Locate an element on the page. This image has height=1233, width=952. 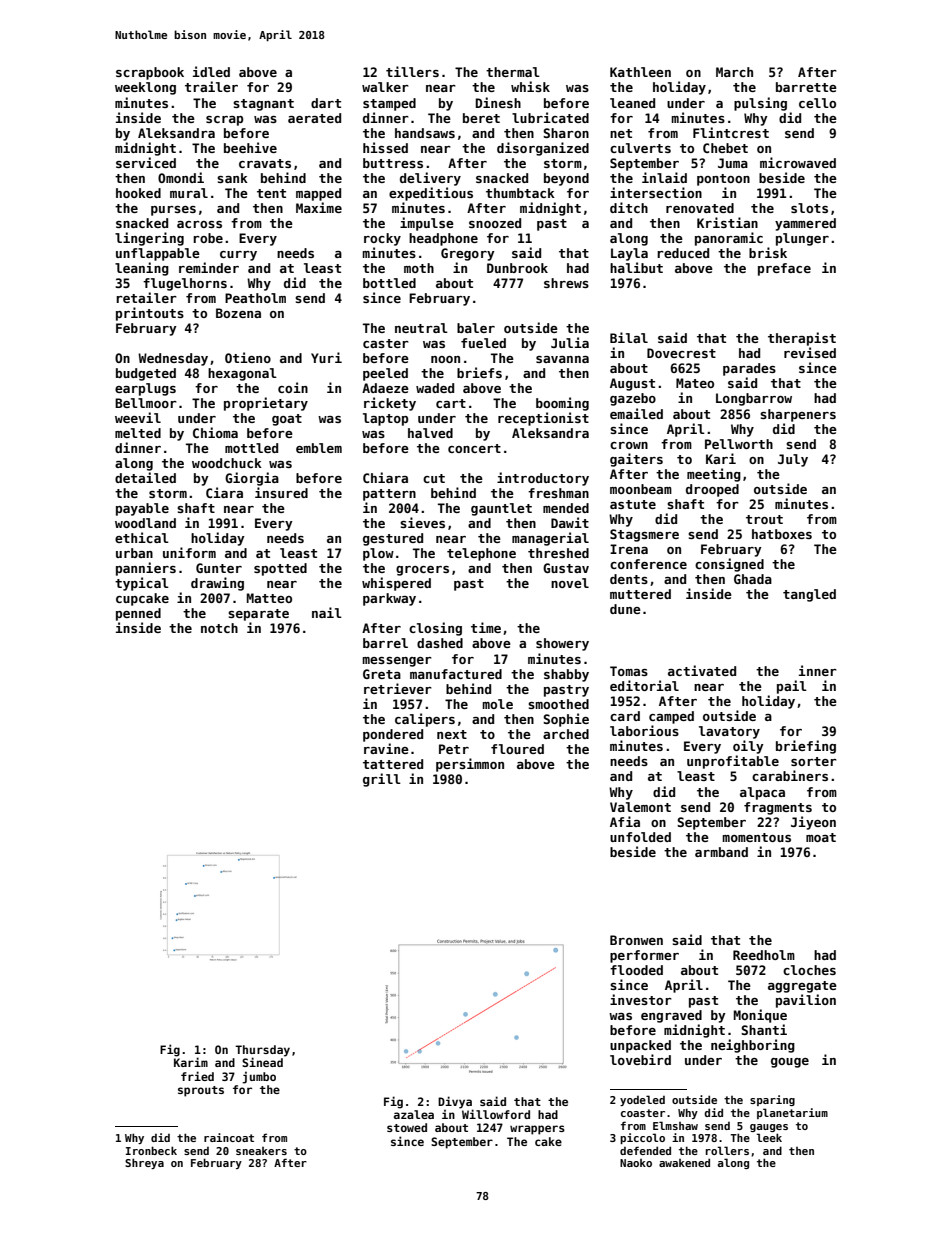
stowed is located at coordinates (407, 1127).
